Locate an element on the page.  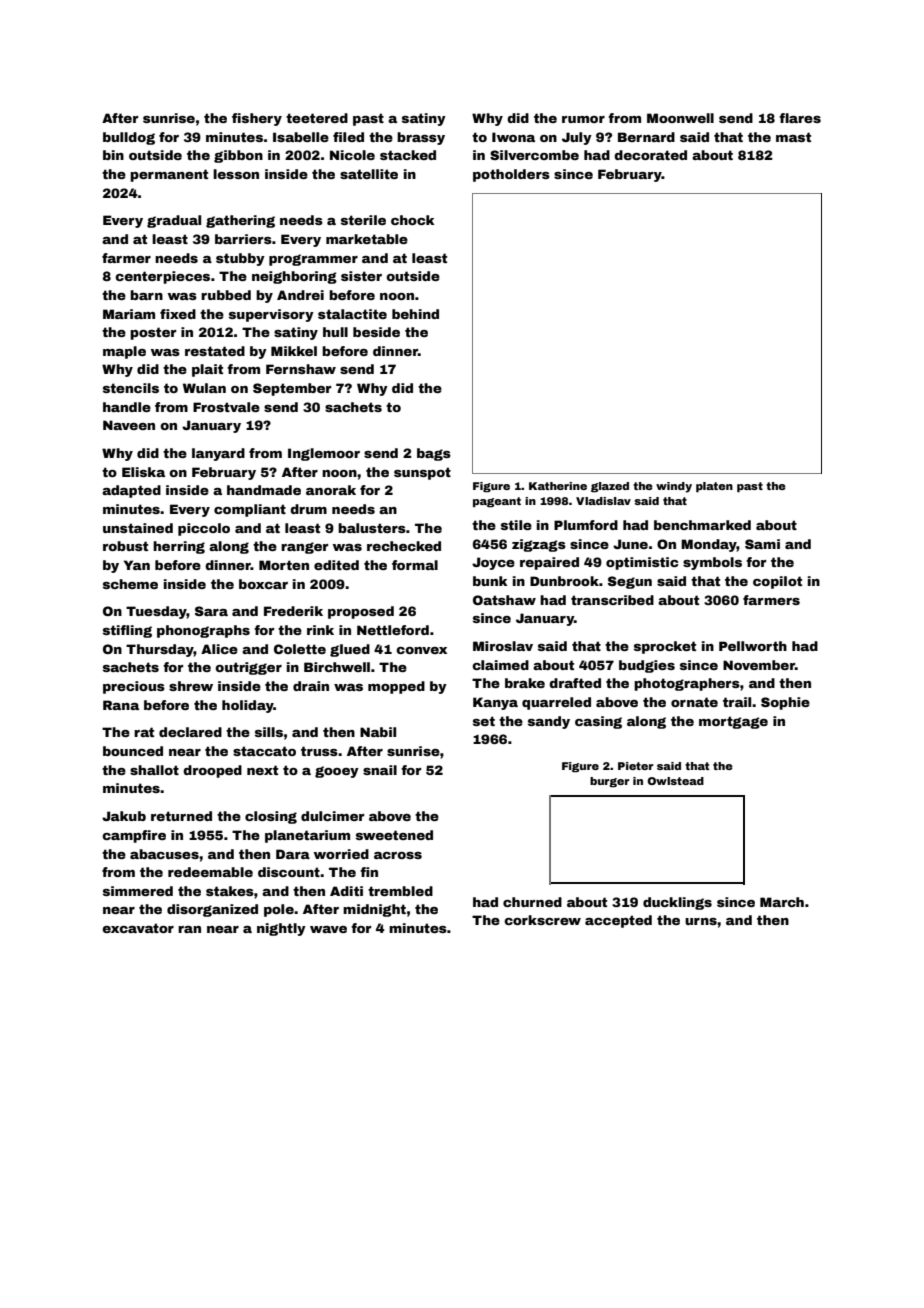
Iwona is located at coordinates (513, 137).
